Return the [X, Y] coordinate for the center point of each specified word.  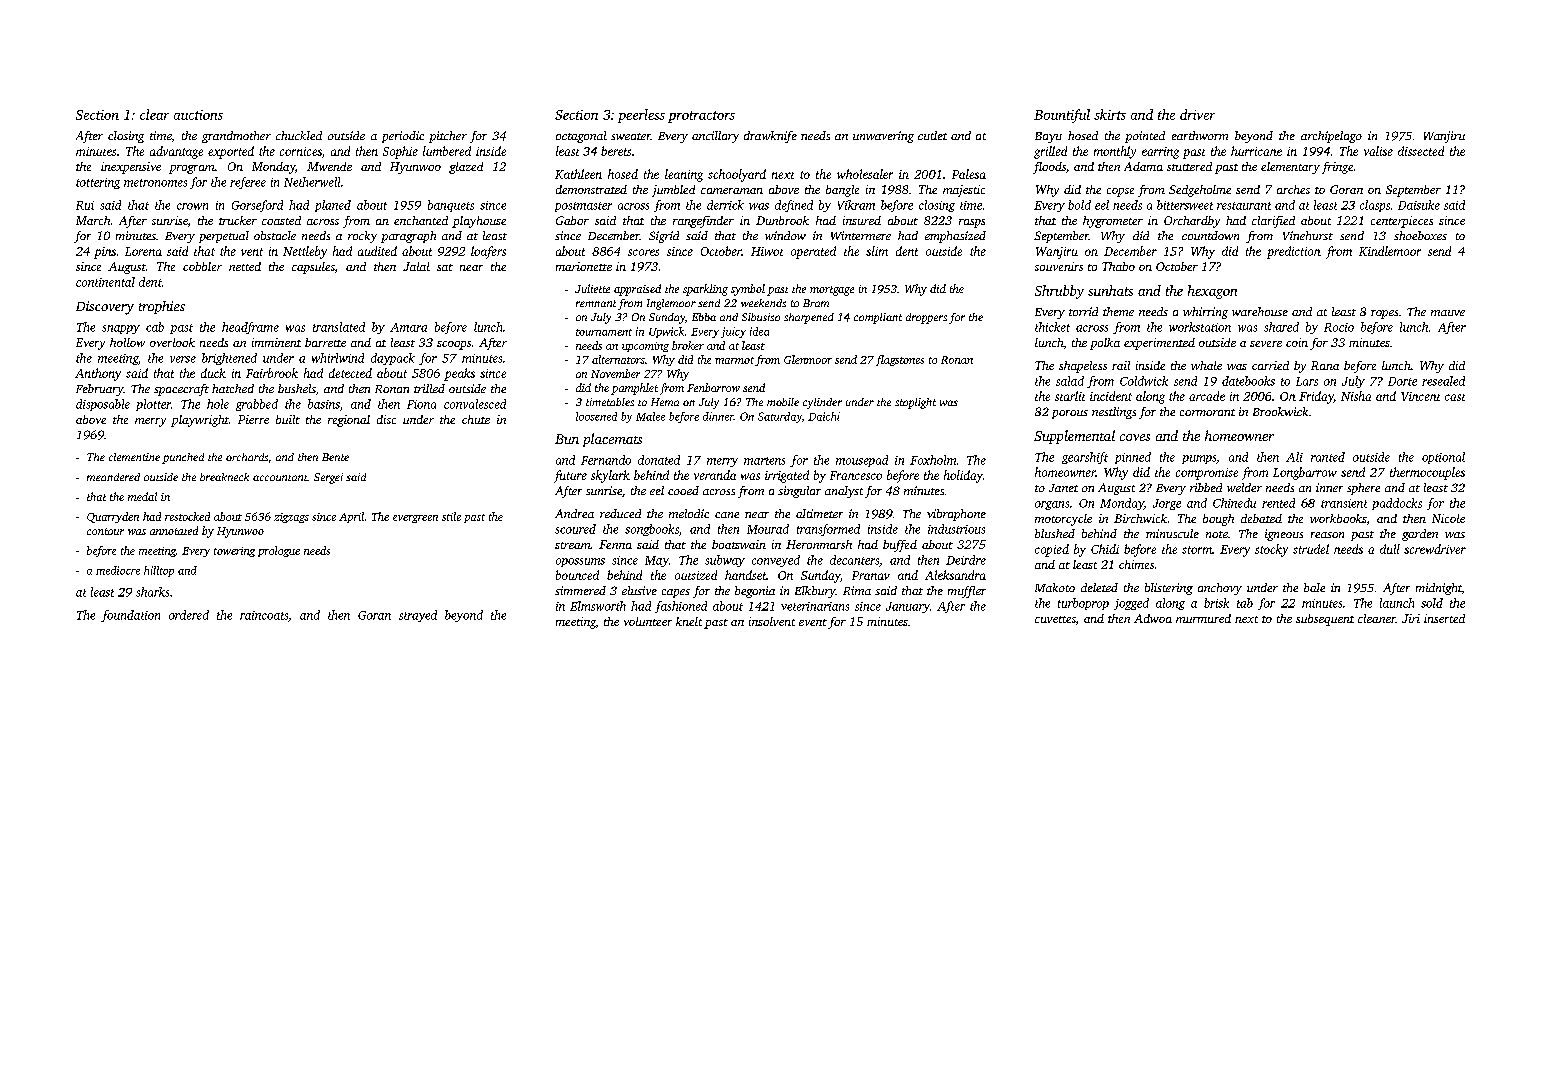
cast [1455, 397]
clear [154, 114]
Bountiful [1062, 116]
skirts [1110, 114]
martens [764, 461]
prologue [279, 551]
